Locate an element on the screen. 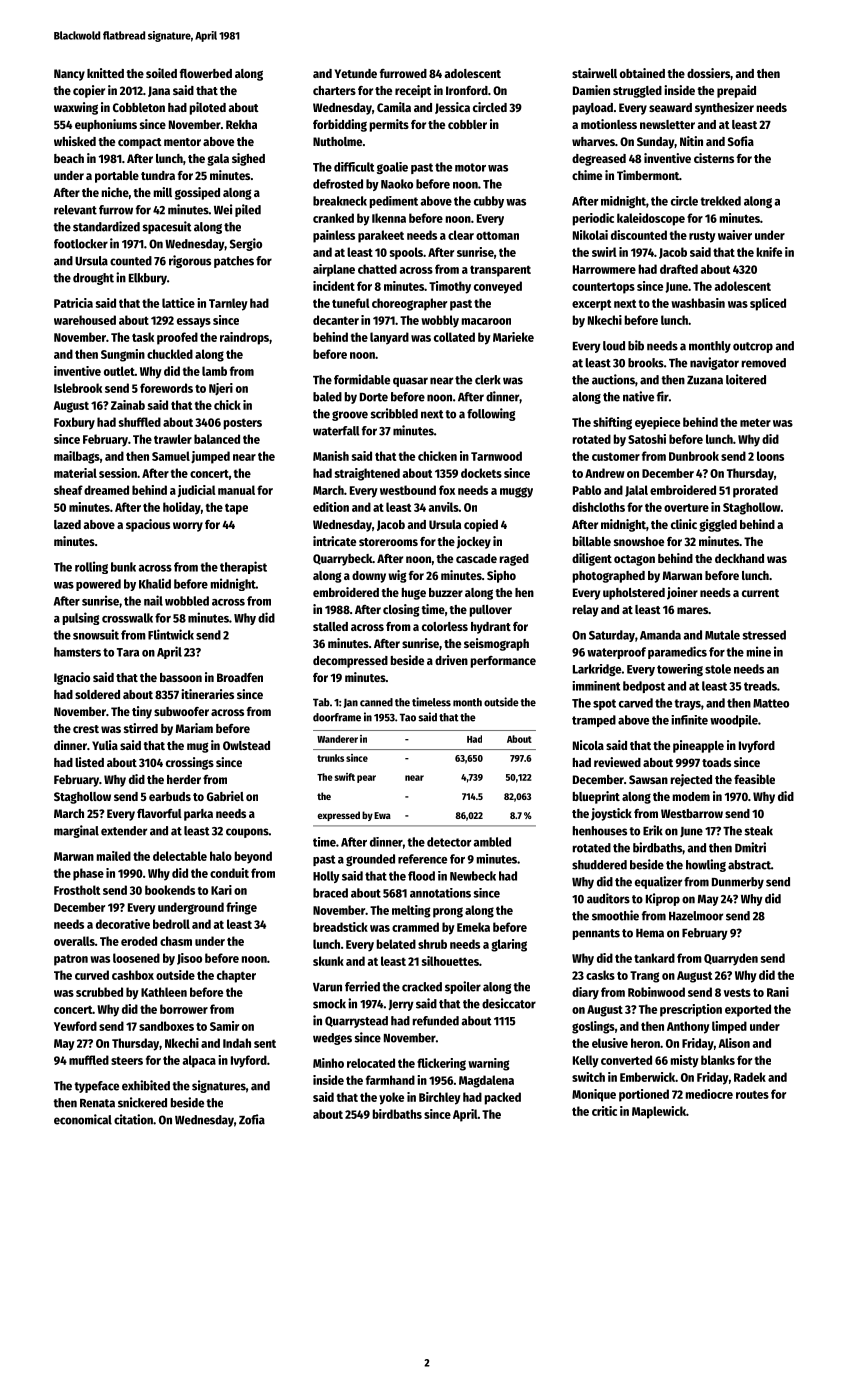 The height and width of the screenshot is (1400, 849). Satoshi is located at coordinates (647, 439).
